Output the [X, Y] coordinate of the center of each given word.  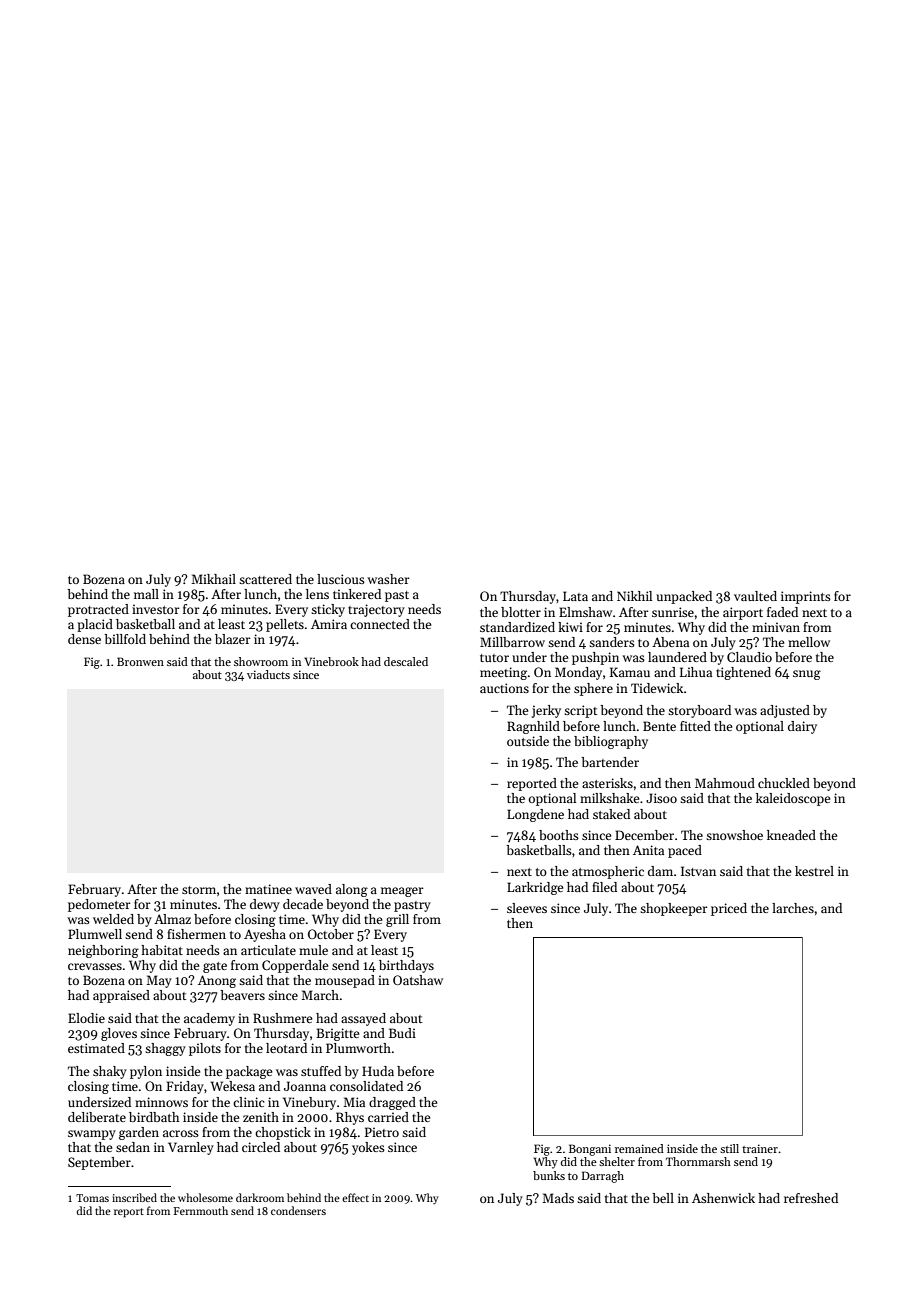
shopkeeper [674, 909]
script [580, 711]
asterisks [607, 783]
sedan [133, 1147]
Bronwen [140, 661]
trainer [760, 1148]
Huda [378, 1071]
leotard [286, 1048]
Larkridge [535, 888]
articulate [268, 950]
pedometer [99, 905]
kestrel [814, 871]
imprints [806, 597]
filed [604, 887]
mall [146, 594]
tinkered [357, 594]
